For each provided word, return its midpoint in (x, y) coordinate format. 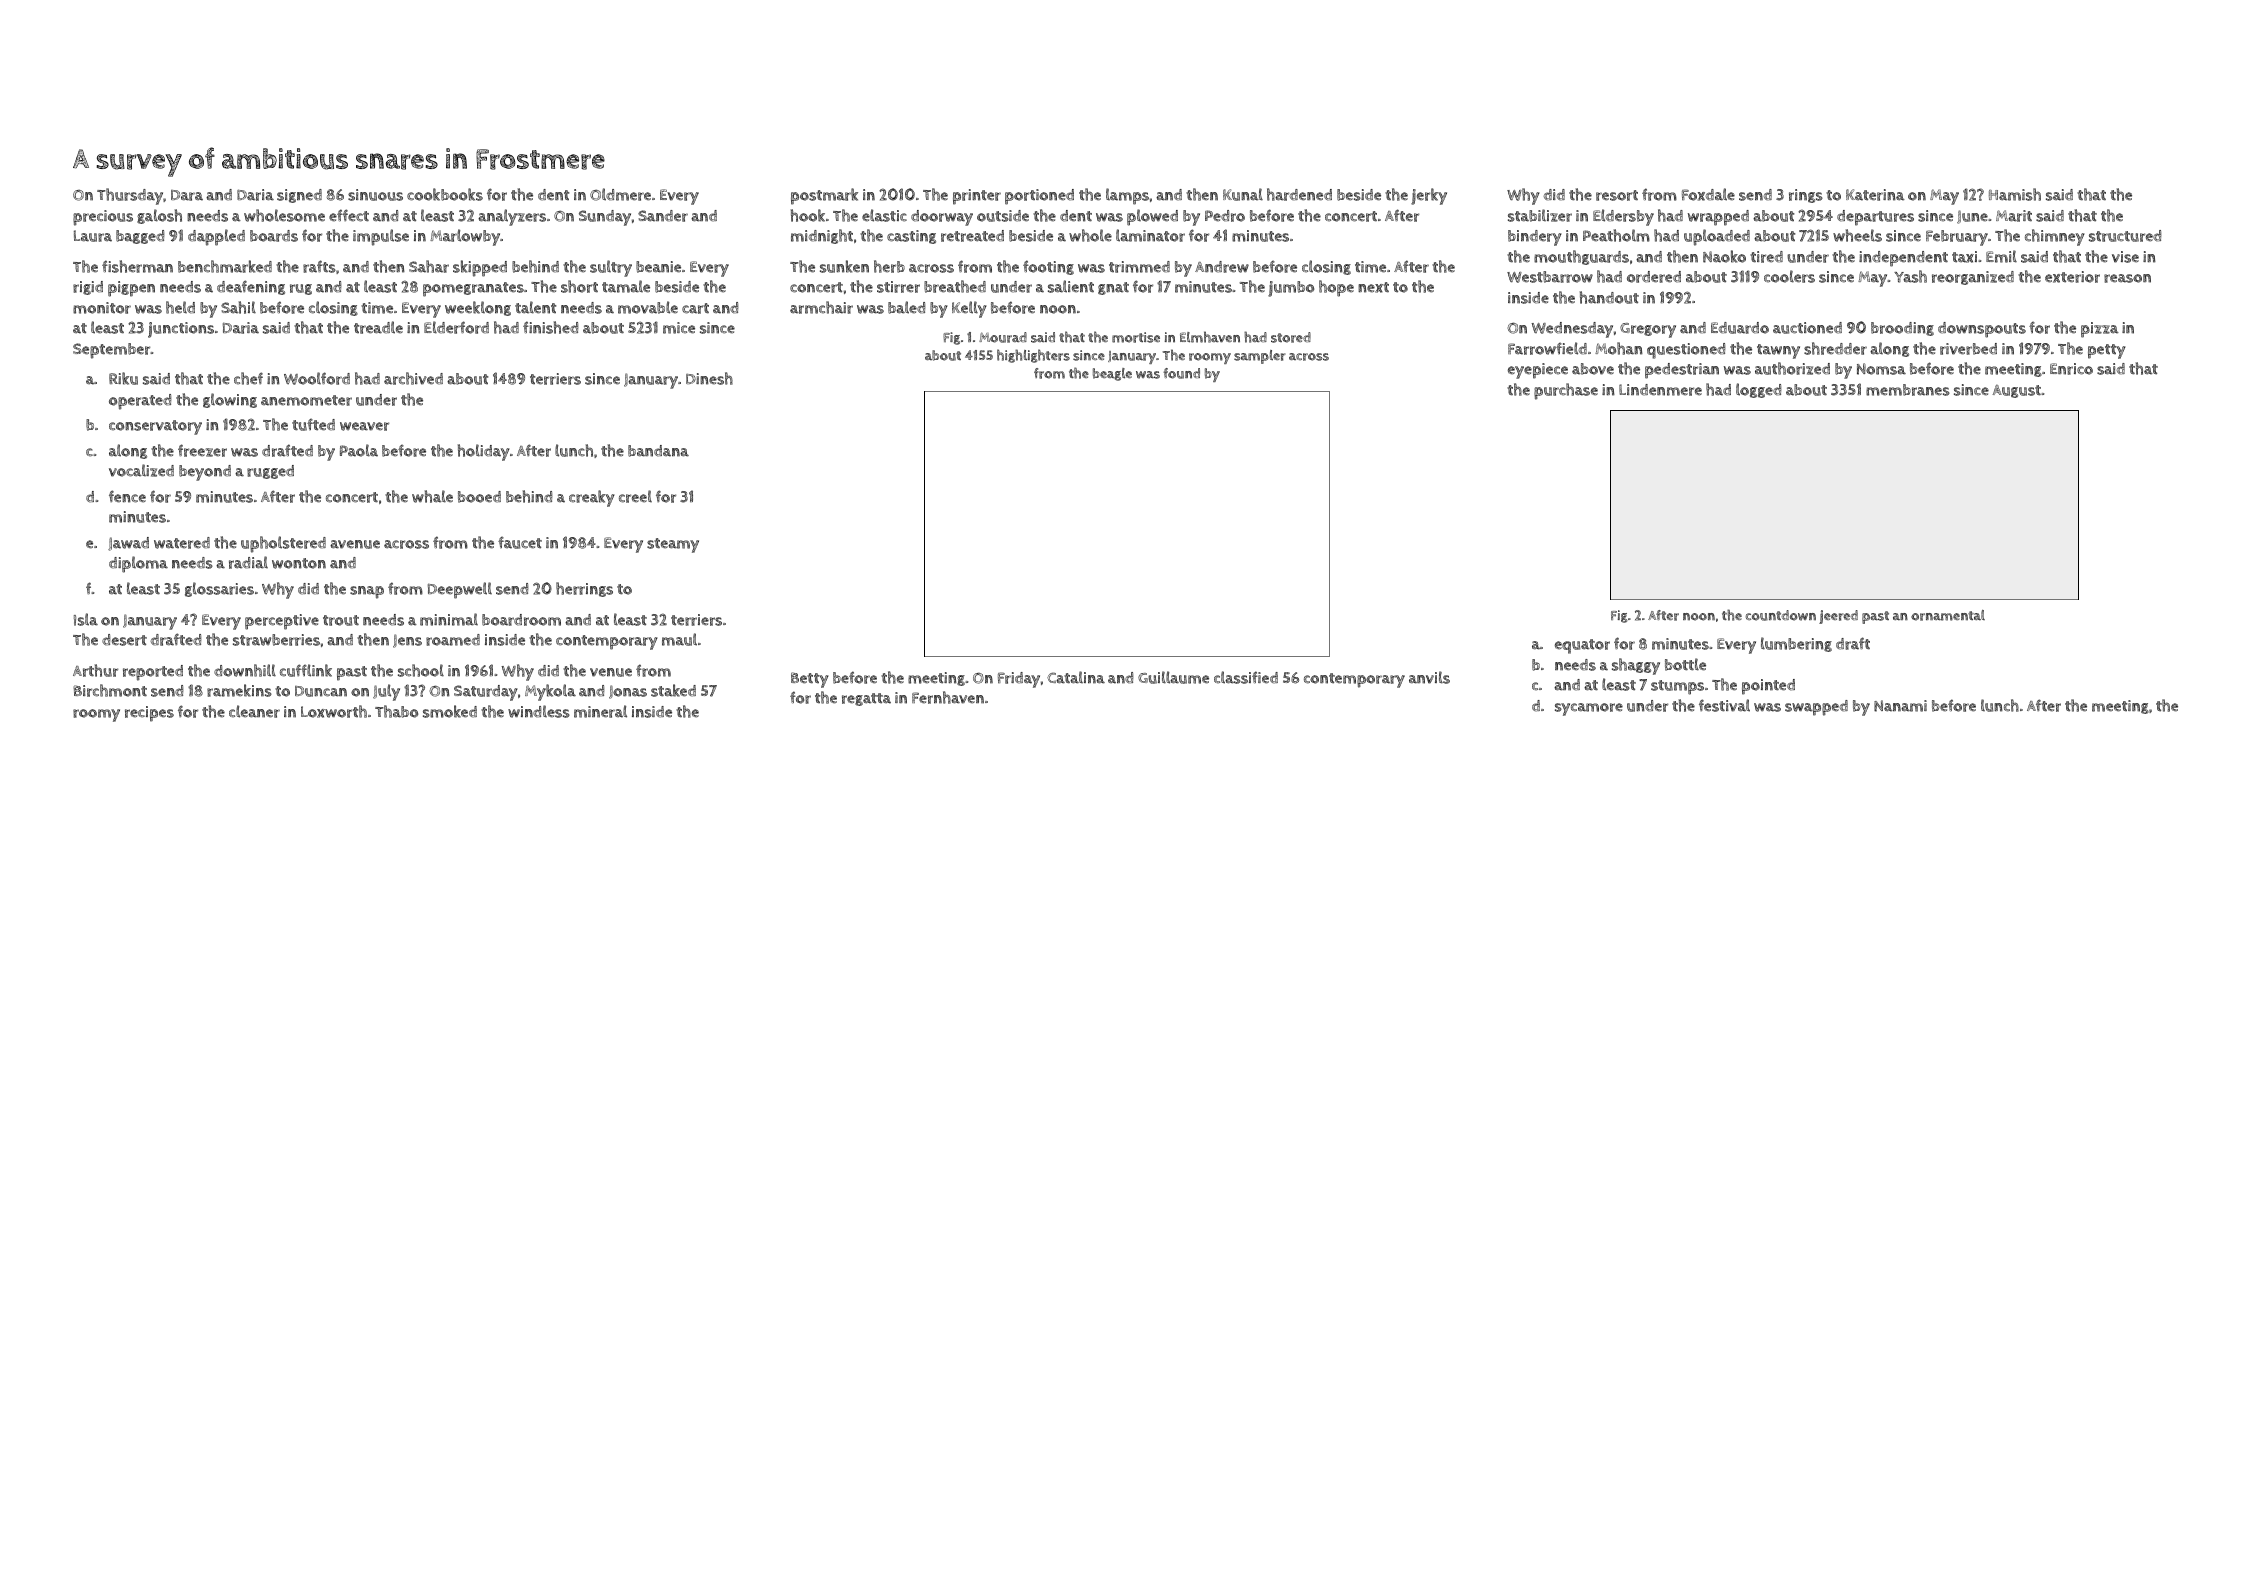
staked (673, 690)
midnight (822, 236)
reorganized (1973, 278)
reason (2127, 278)
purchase (1566, 391)
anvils (1429, 677)
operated (140, 402)
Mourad (1003, 337)
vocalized (141, 470)
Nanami (1900, 706)
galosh (159, 216)
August (2016, 391)
